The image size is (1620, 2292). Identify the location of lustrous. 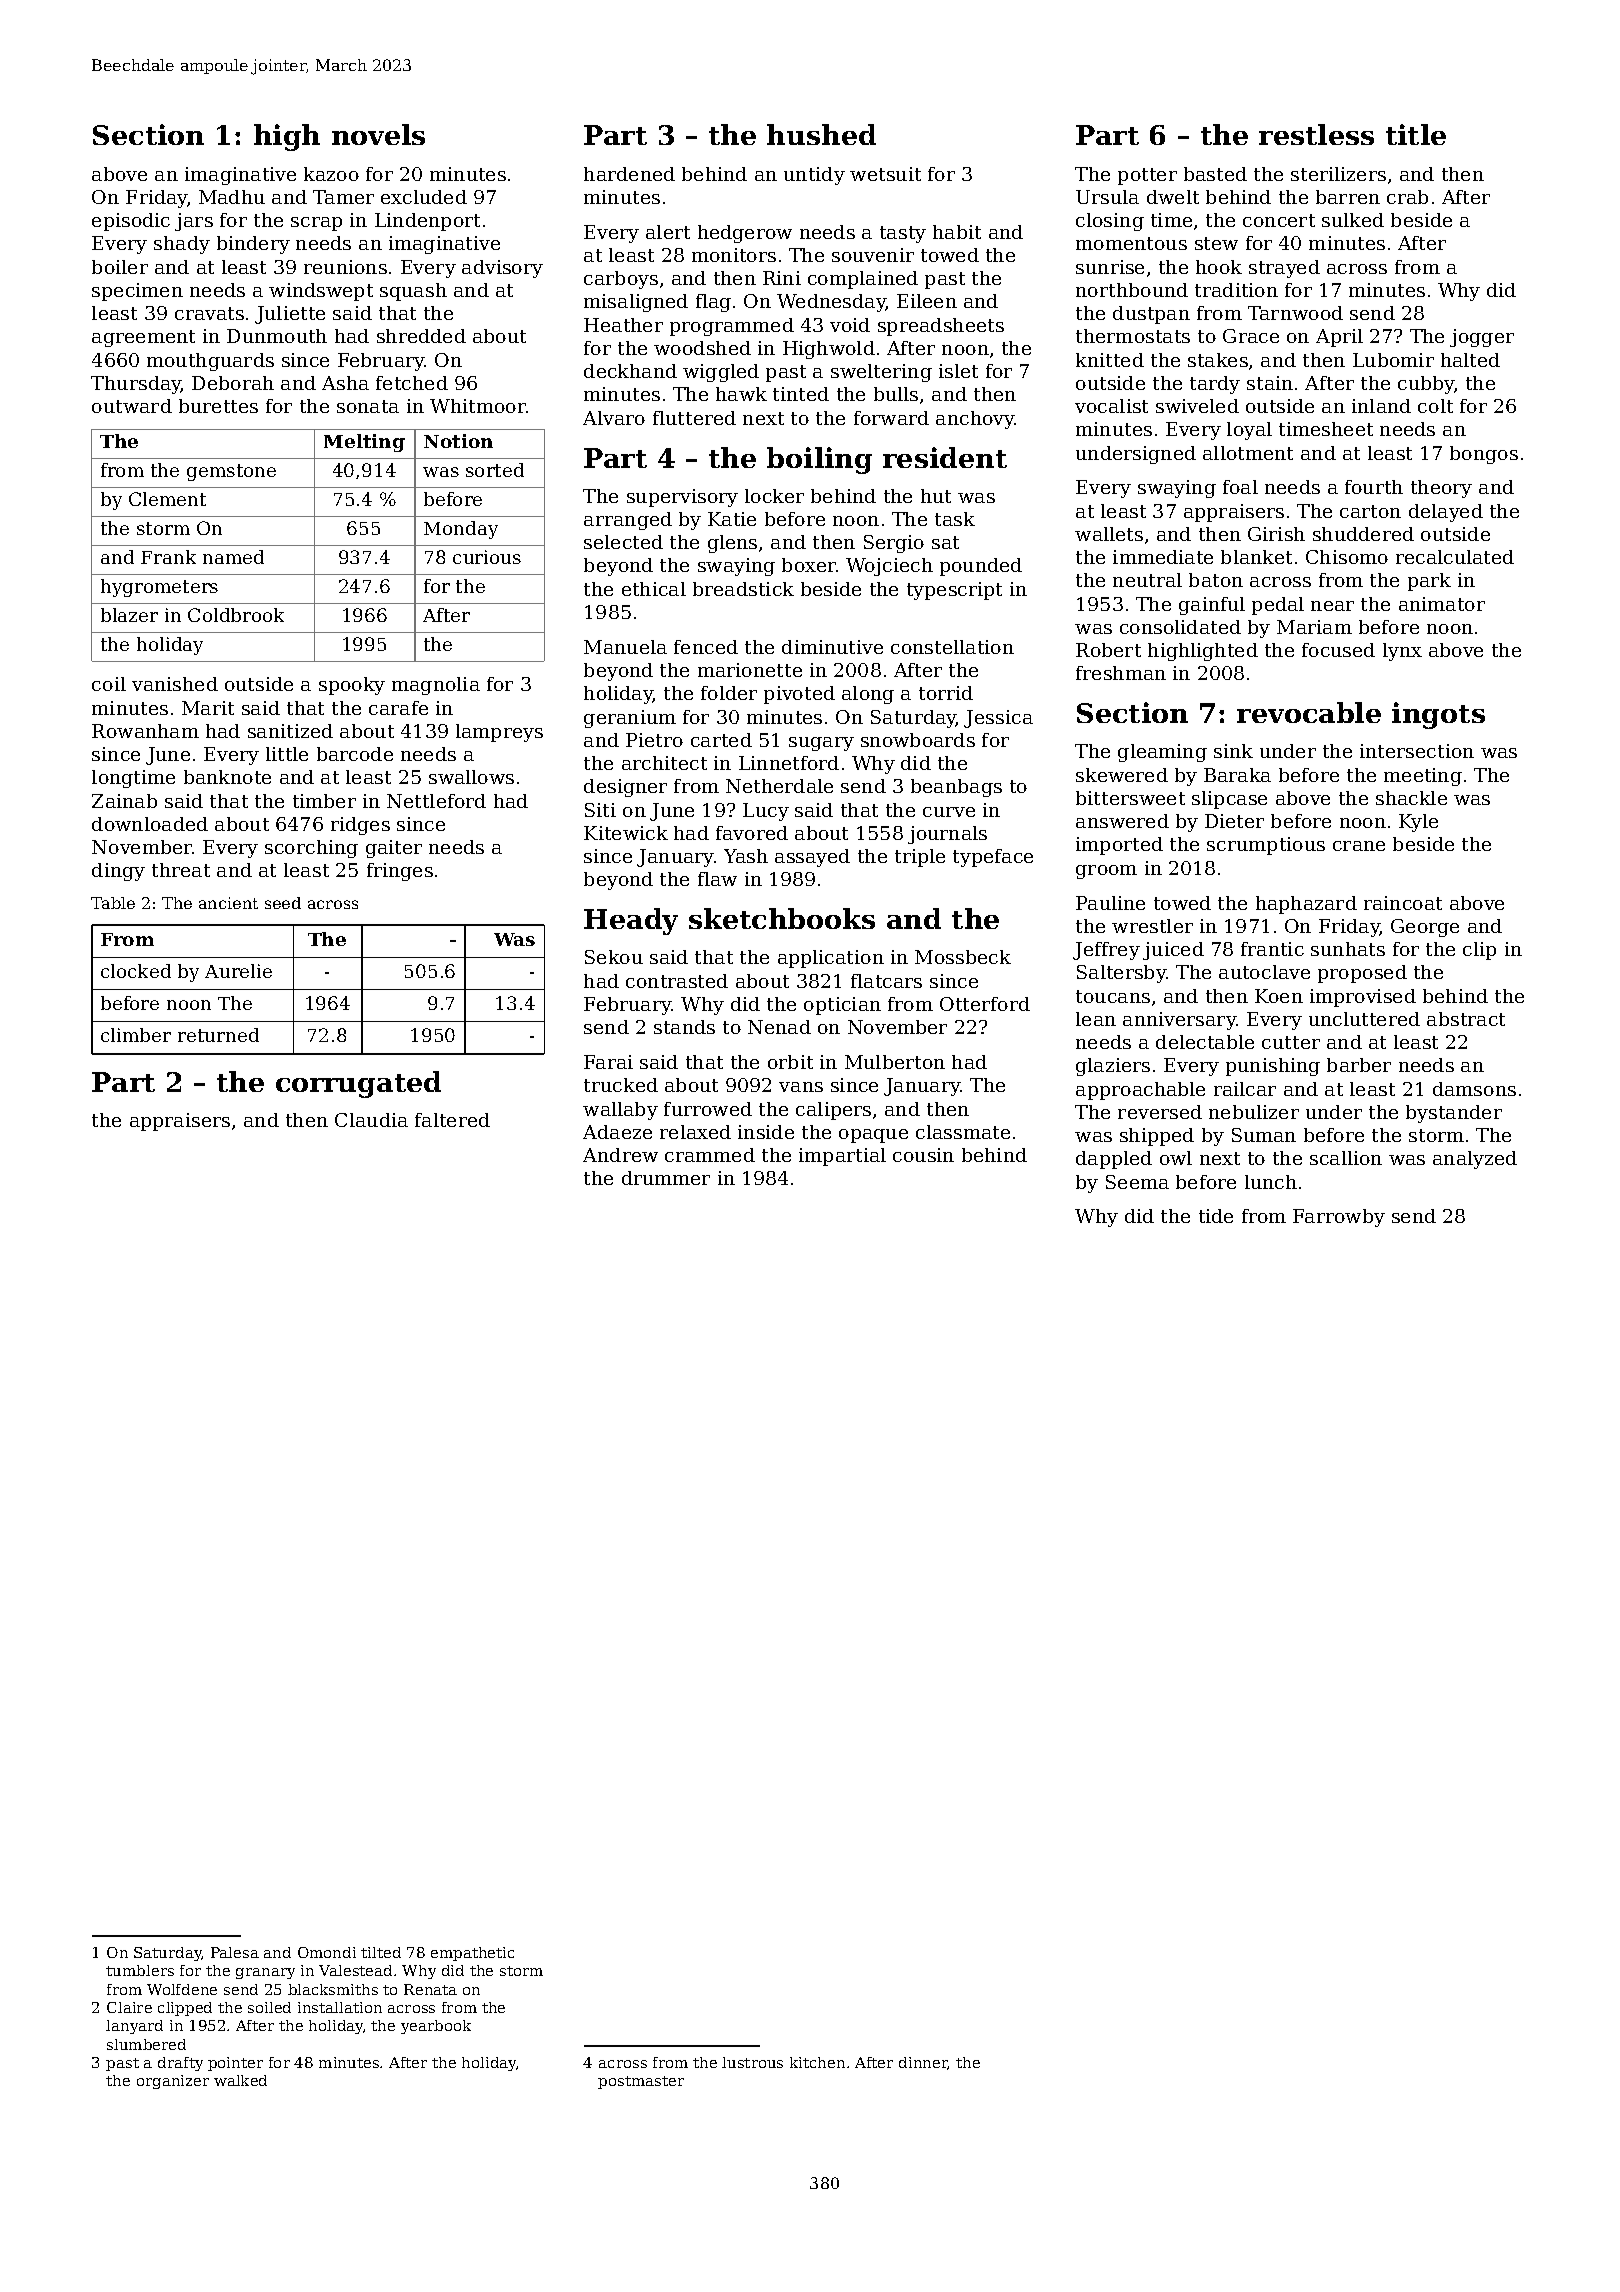
(752, 2062).
